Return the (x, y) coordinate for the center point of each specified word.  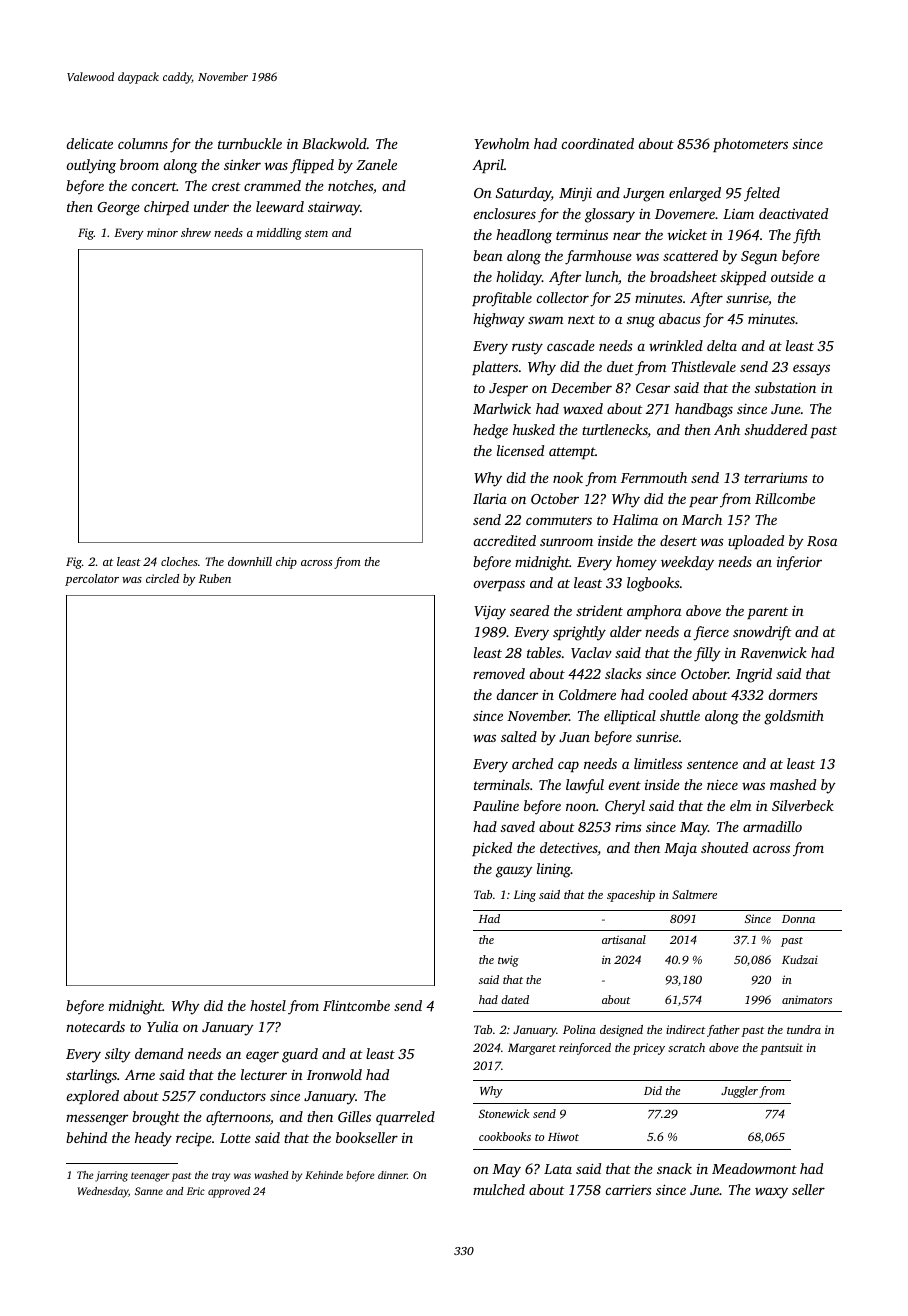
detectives (569, 849)
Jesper (508, 389)
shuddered (776, 429)
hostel (268, 1005)
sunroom (566, 542)
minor (162, 232)
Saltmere (694, 894)
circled (162, 578)
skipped (743, 278)
